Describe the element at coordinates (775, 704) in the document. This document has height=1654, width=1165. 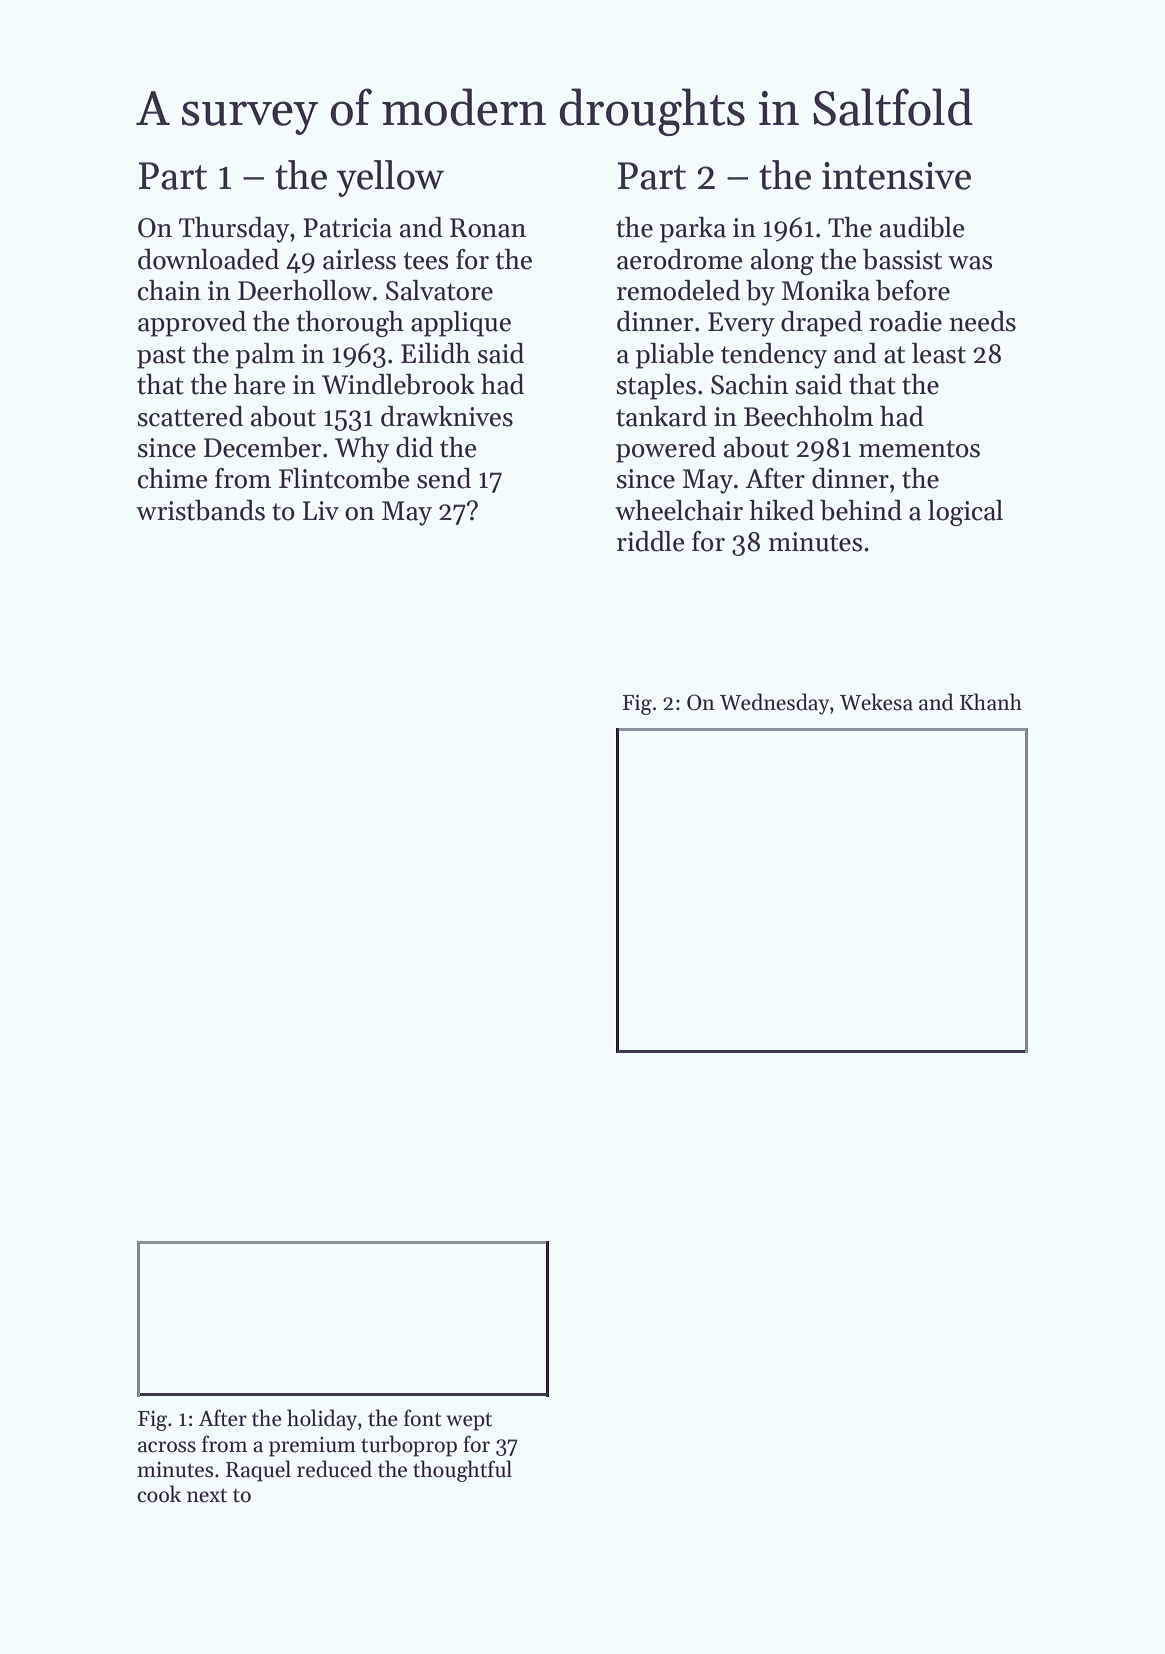
I see `Wednesday` at that location.
